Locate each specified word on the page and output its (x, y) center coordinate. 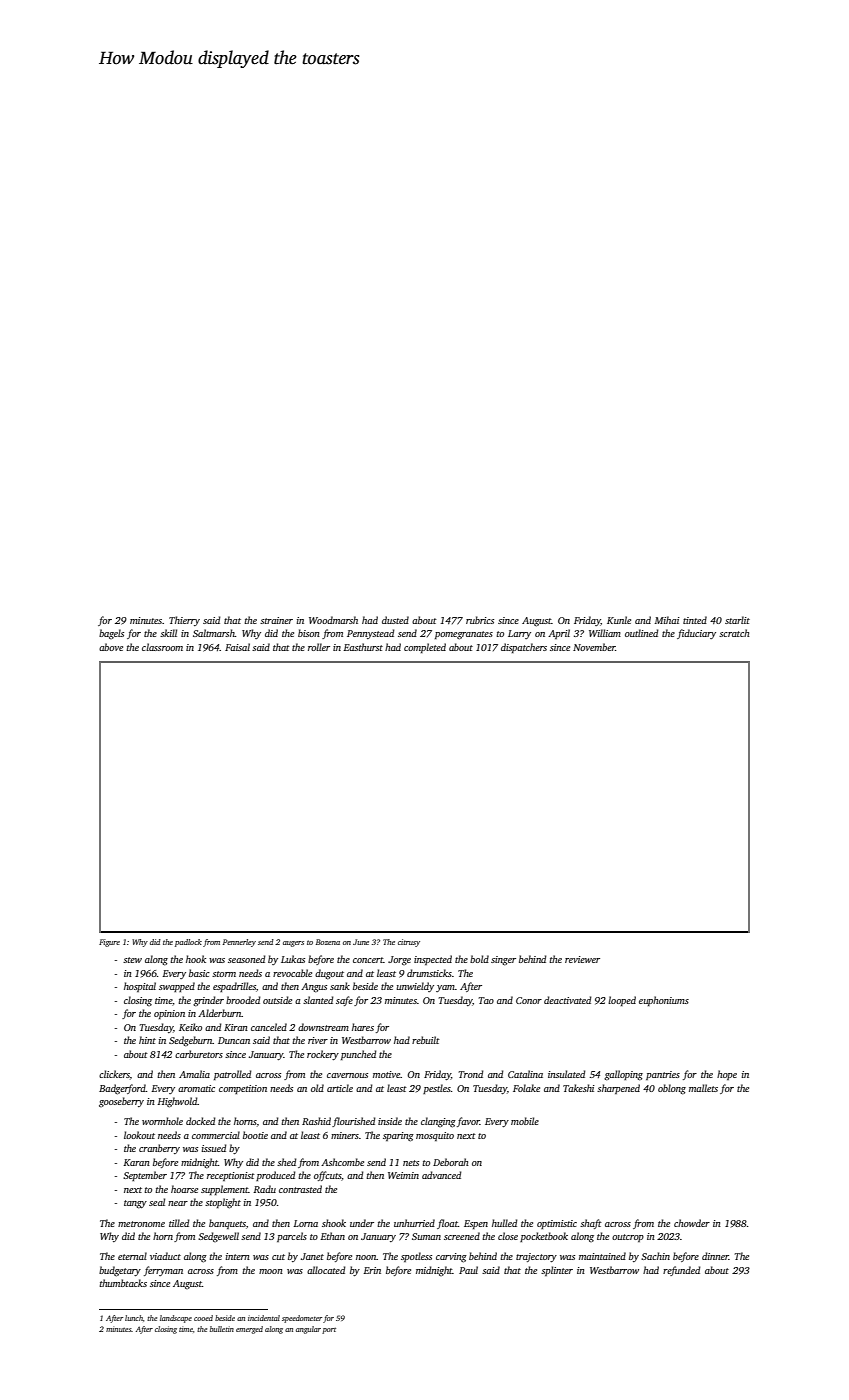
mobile (525, 1121)
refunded (681, 1271)
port (329, 1331)
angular (308, 1330)
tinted (695, 620)
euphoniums (664, 1001)
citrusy (409, 943)
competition (243, 1089)
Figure (109, 943)
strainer (276, 620)
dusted (395, 620)
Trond (470, 1074)
